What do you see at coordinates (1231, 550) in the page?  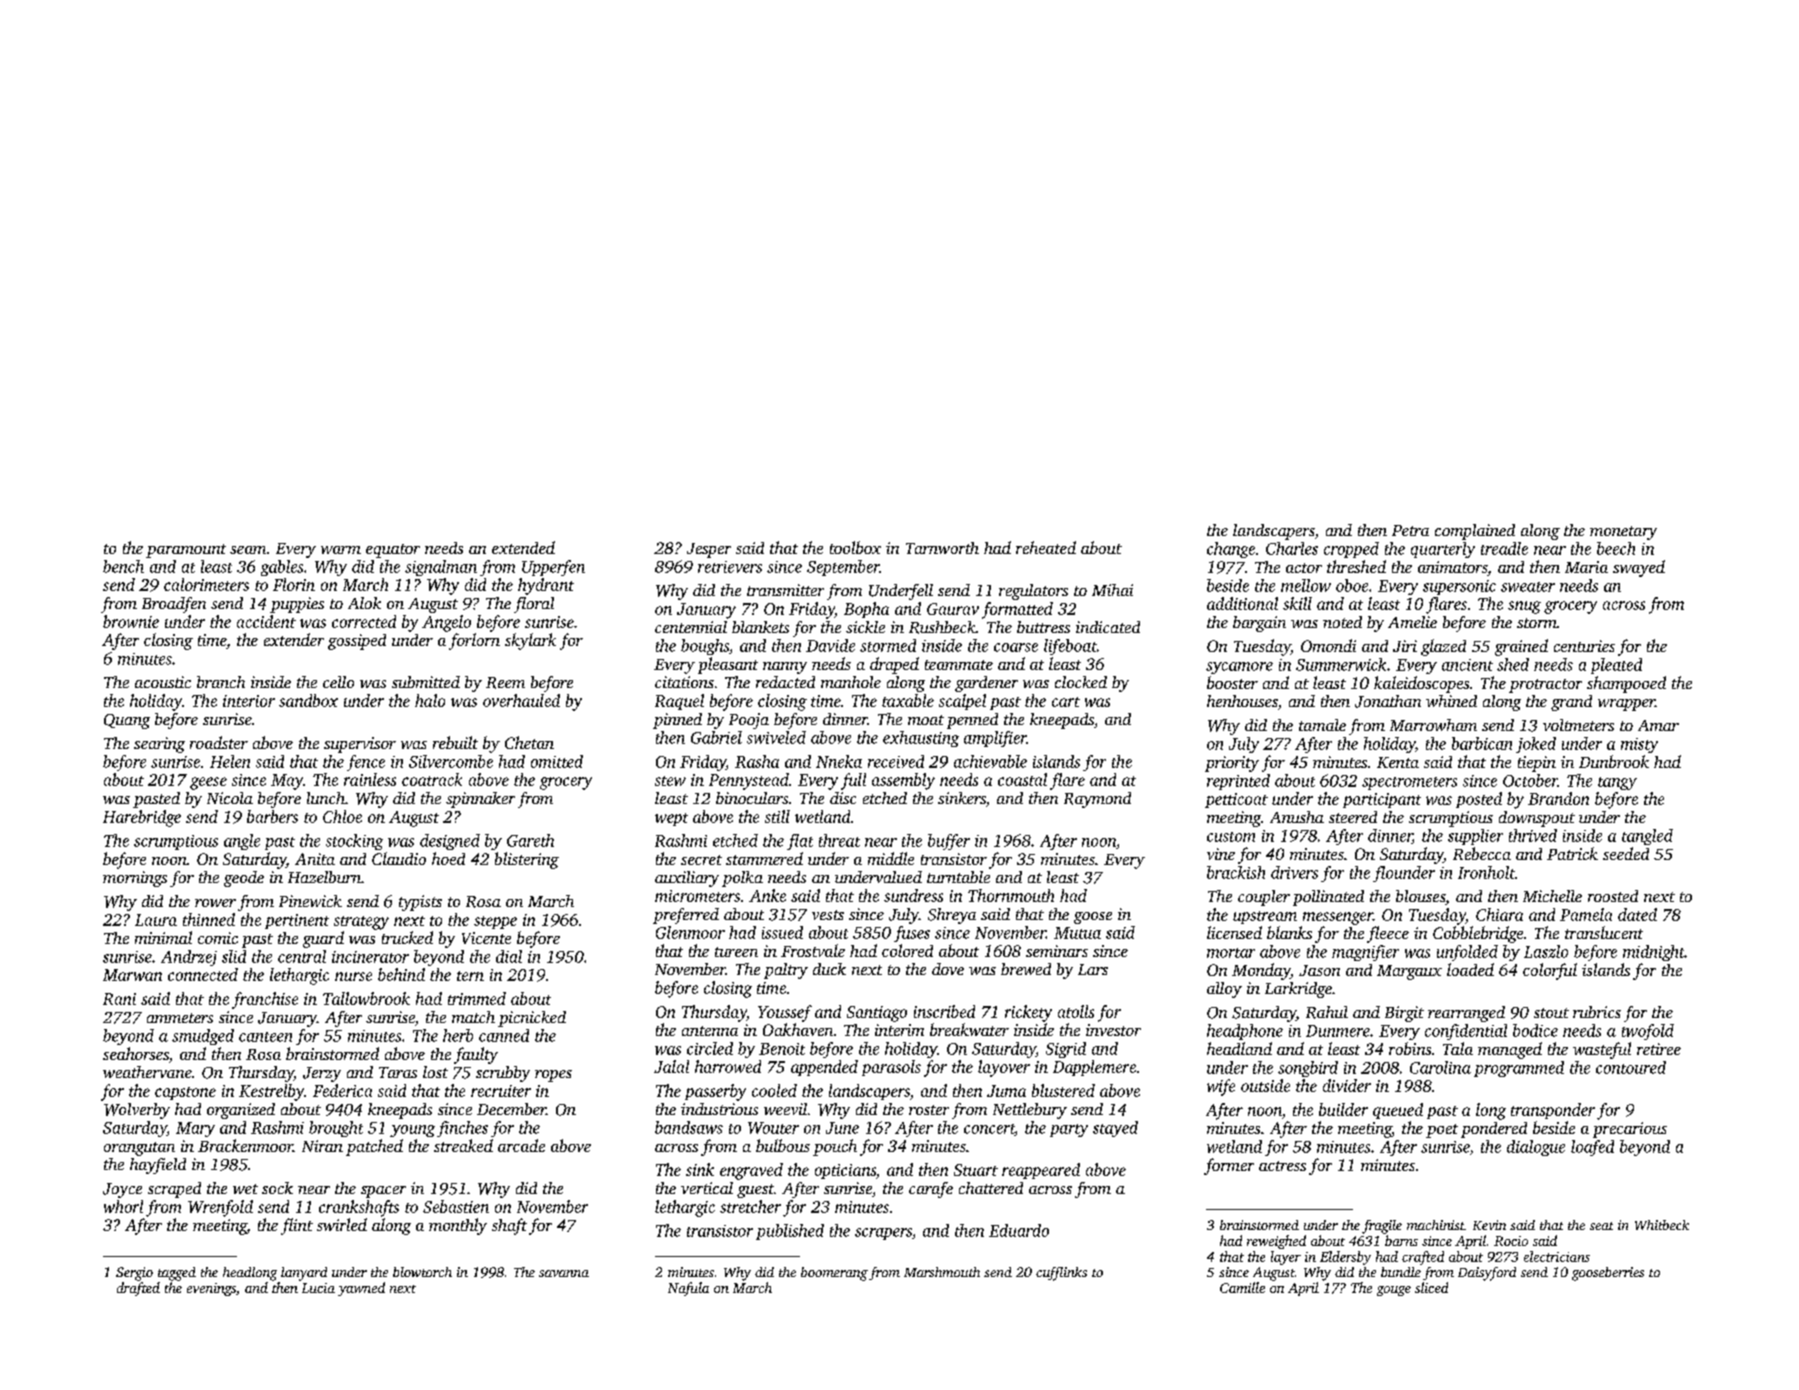 I see `change` at bounding box center [1231, 550].
